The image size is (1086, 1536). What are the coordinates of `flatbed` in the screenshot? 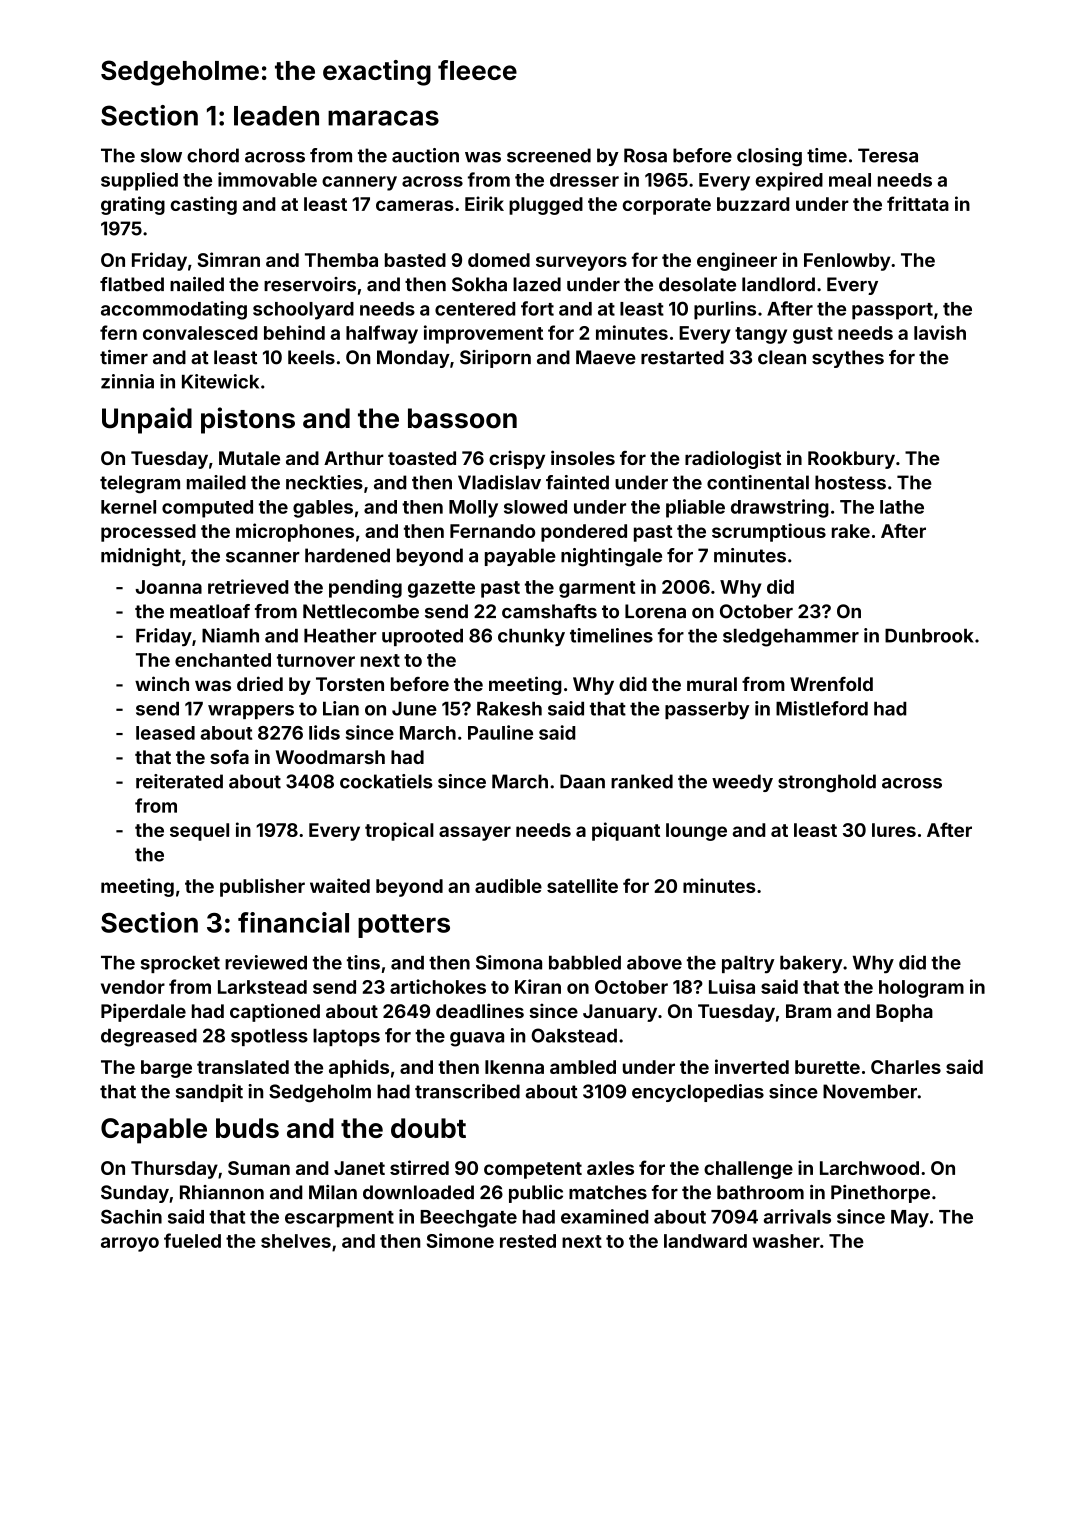 It's located at (132, 284).
